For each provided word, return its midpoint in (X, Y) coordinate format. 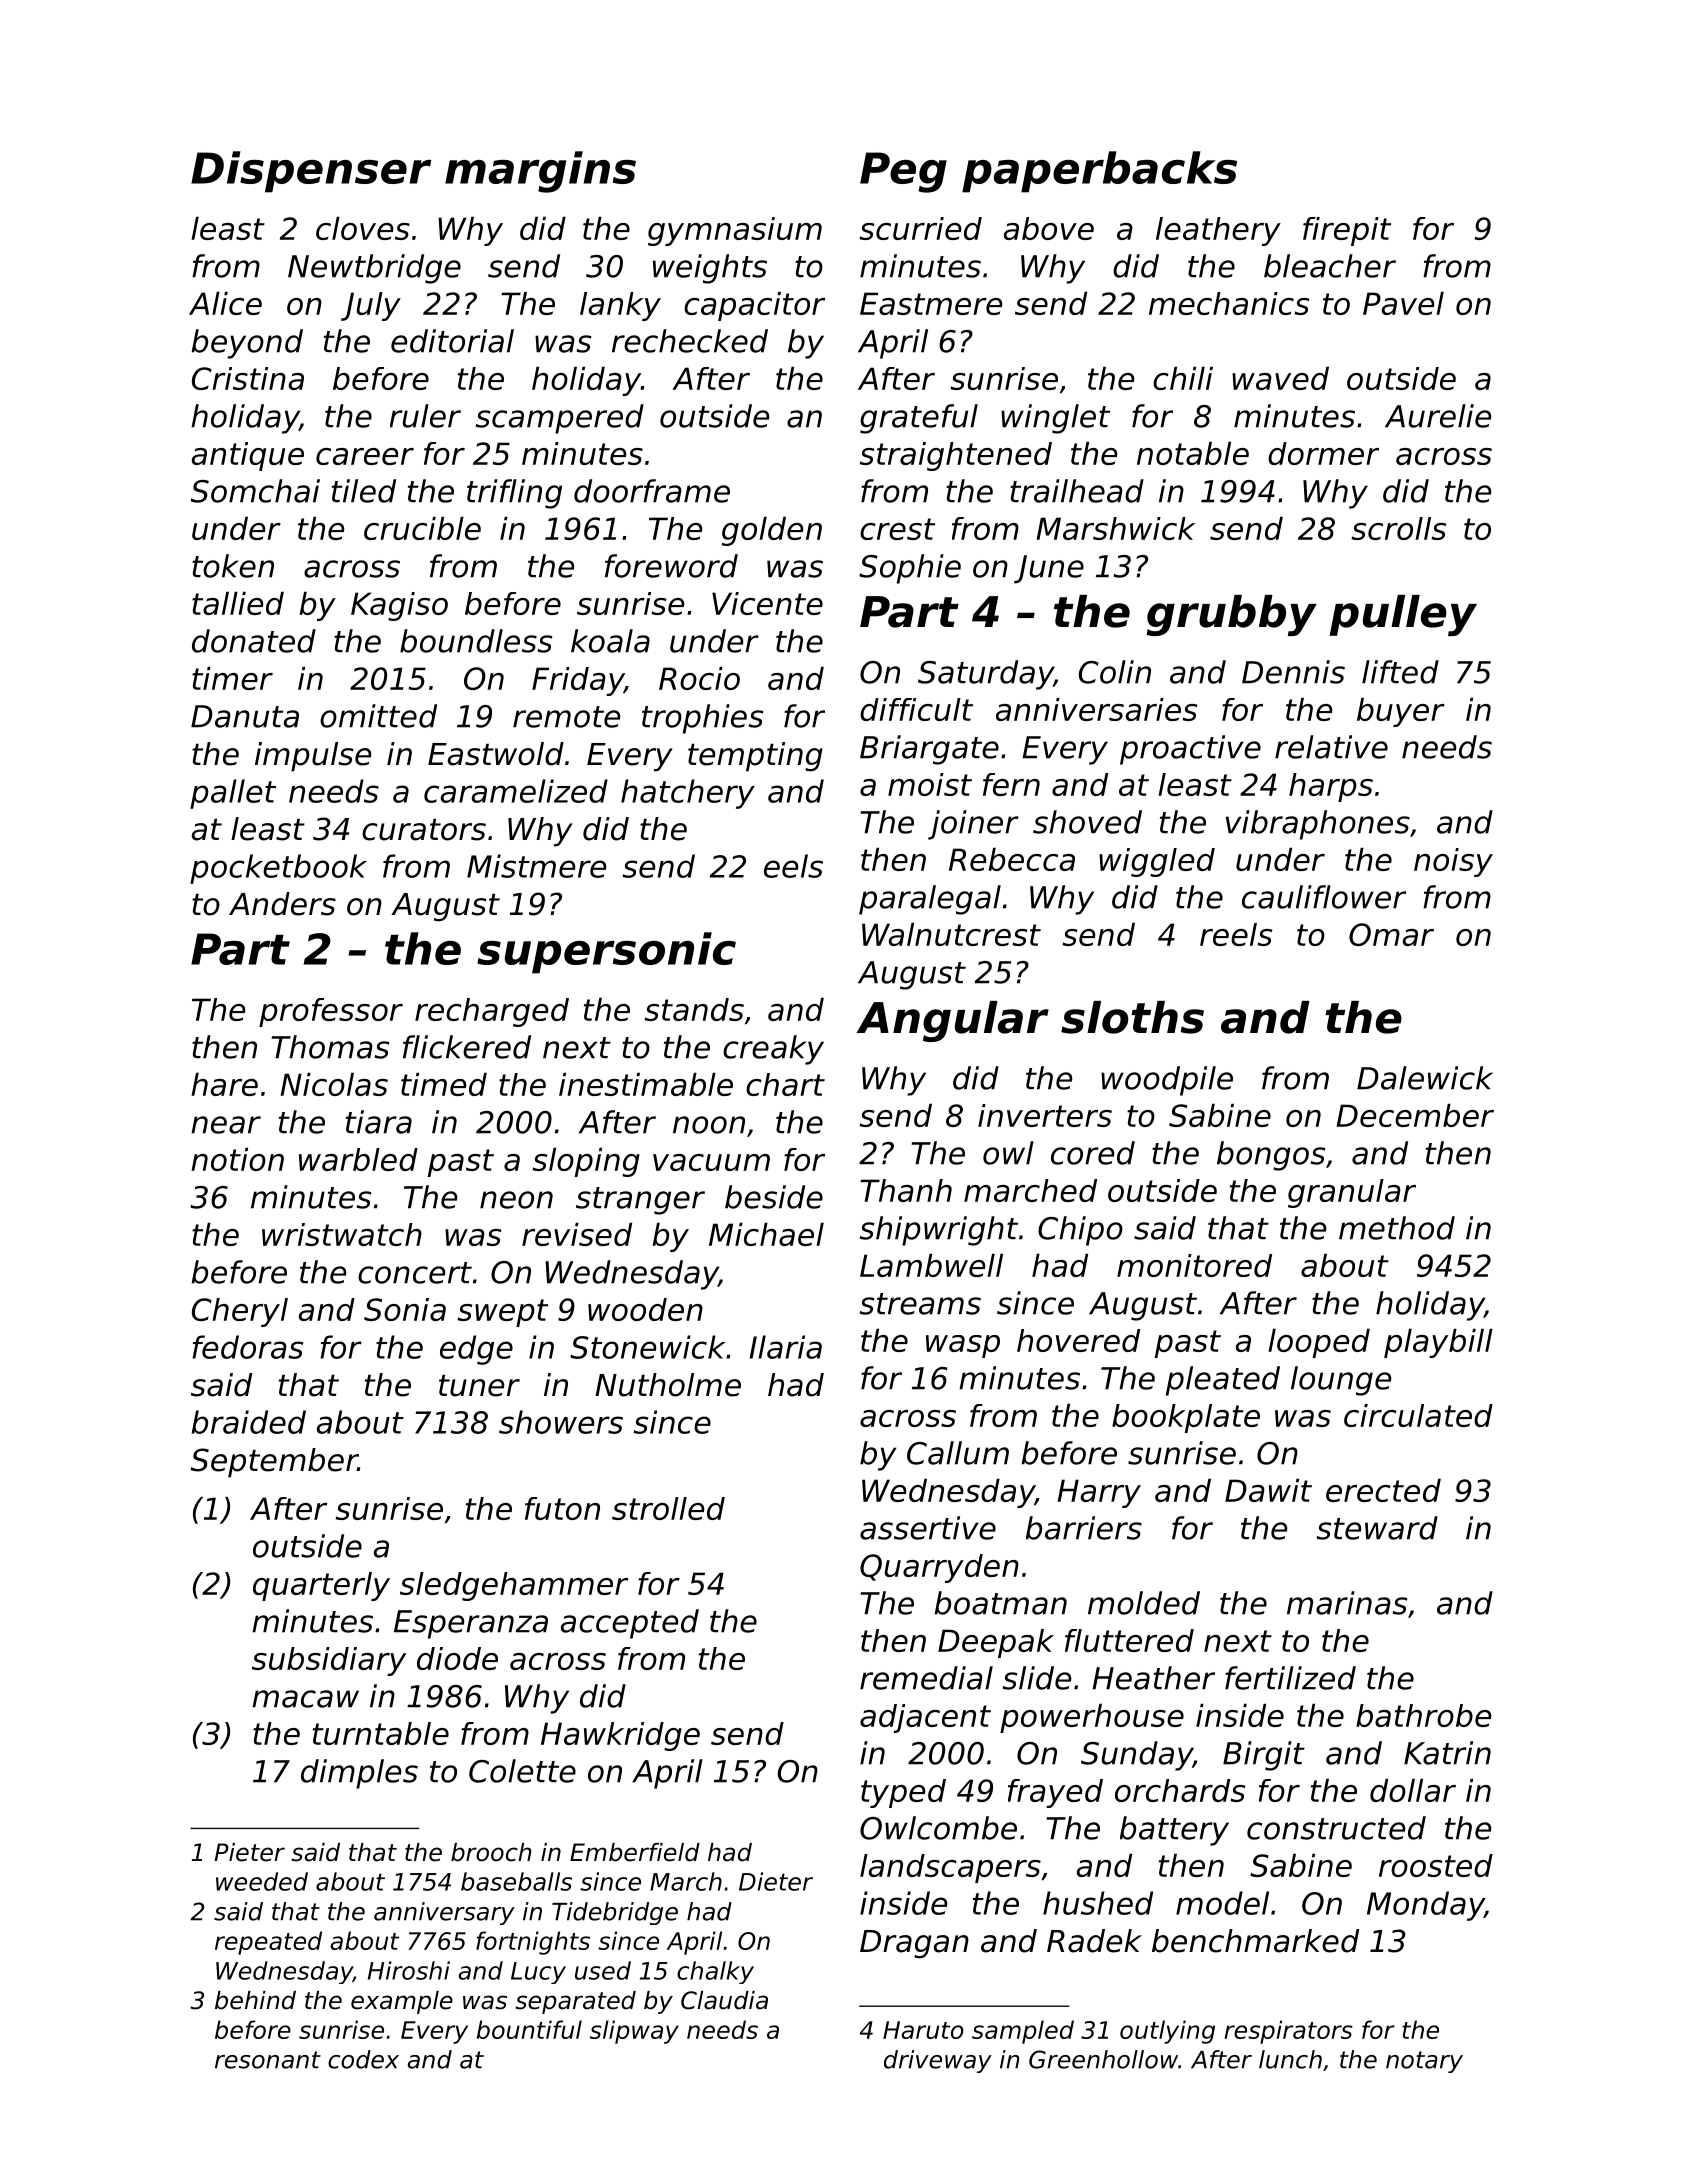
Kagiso (399, 606)
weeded (262, 1881)
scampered (560, 419)
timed (444, 1084)
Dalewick (1425, 1078)
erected (1383, 1490)
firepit (1347, 231)
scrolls (1398, 528)
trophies (703, 719)
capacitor (754, 306)
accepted (630, 1624)
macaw (305, 1699)
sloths (1132, 1017)
